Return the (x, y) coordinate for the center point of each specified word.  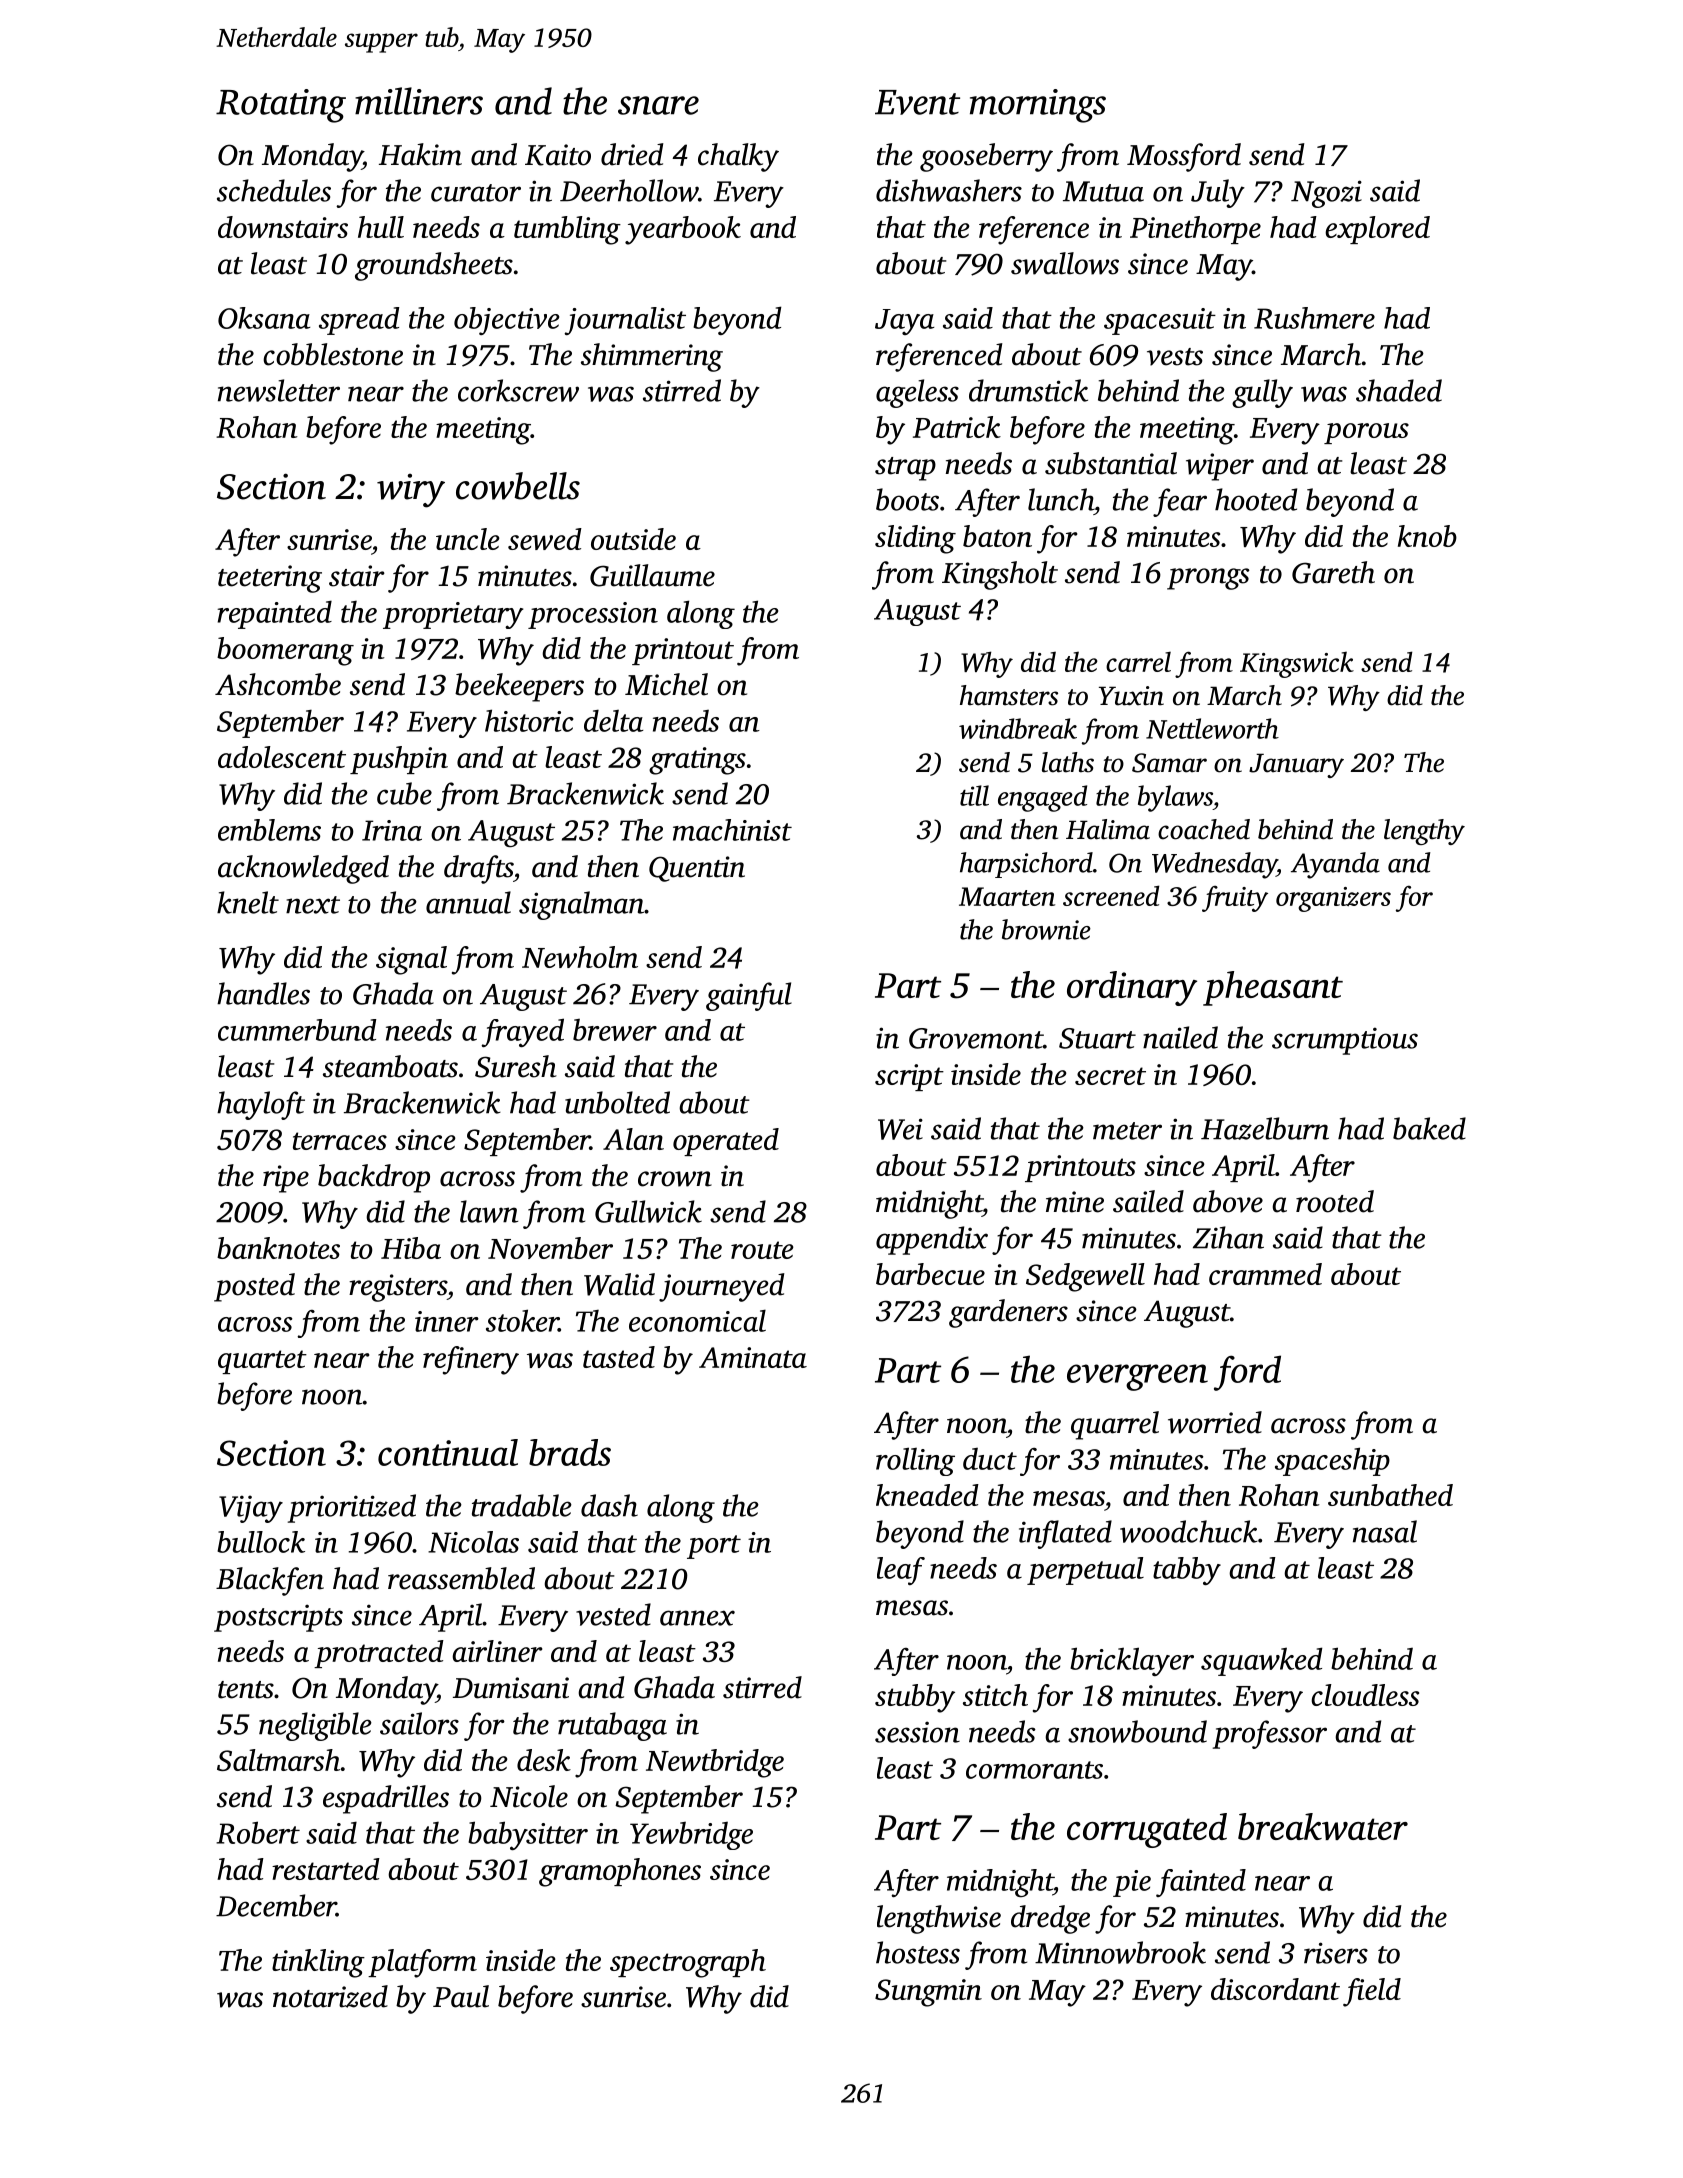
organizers (1333, 899)
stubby (915, 1698)
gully (1262, 393)
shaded (1399, 390)
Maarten (1007, 896)
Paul (461, 1996)
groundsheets (434, 266)
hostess (918, 1952)
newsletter (279, 390)
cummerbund (297, 1030)
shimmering (652, 357)
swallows (1065, 263)
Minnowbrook (1120, 1952)
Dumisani (511, 1688)
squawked (1262, 1661)
